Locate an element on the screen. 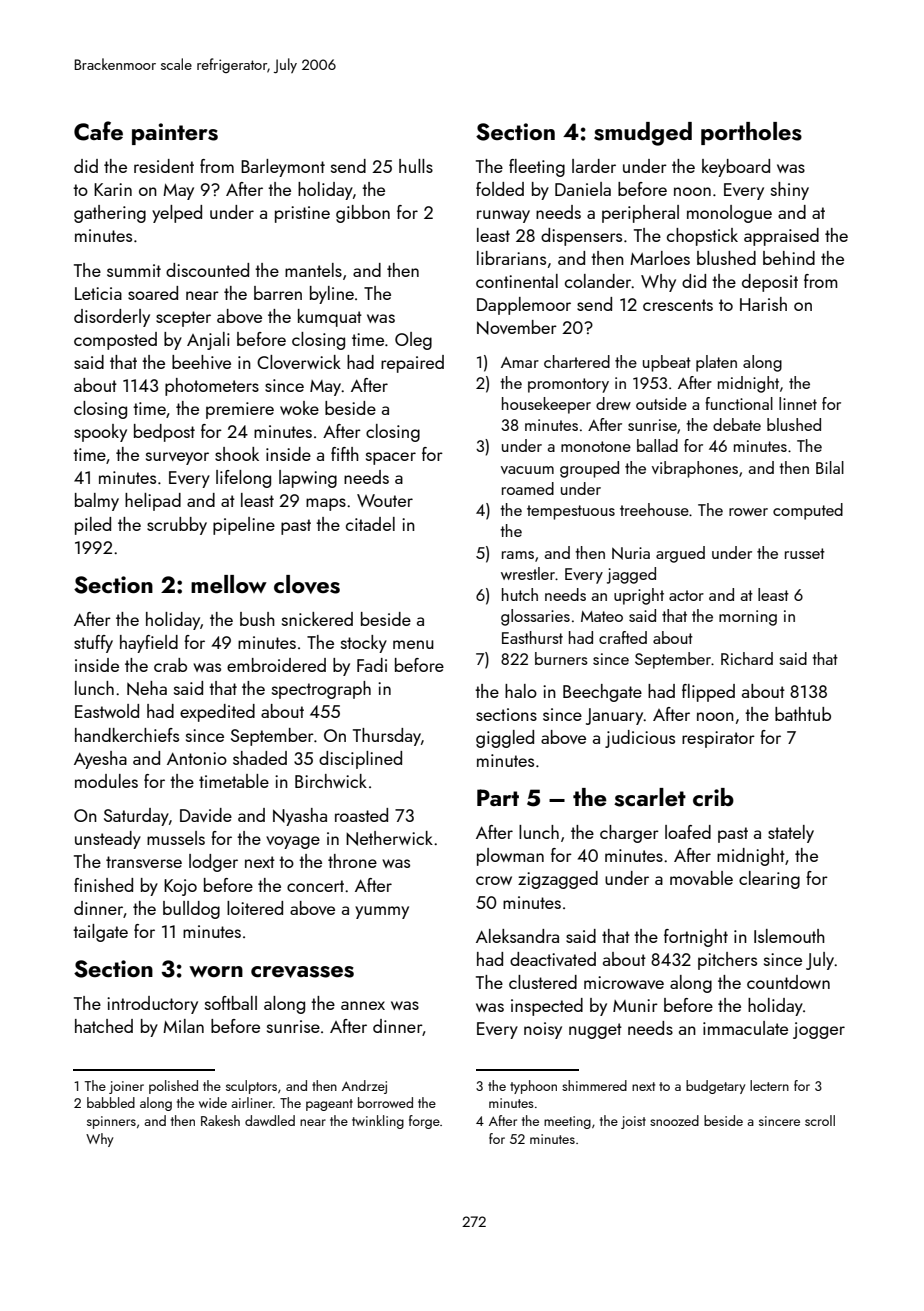 Image resolution: width=924 pixels, height=1311 pixels. Eastwold is located at coordinates (107, 711).
